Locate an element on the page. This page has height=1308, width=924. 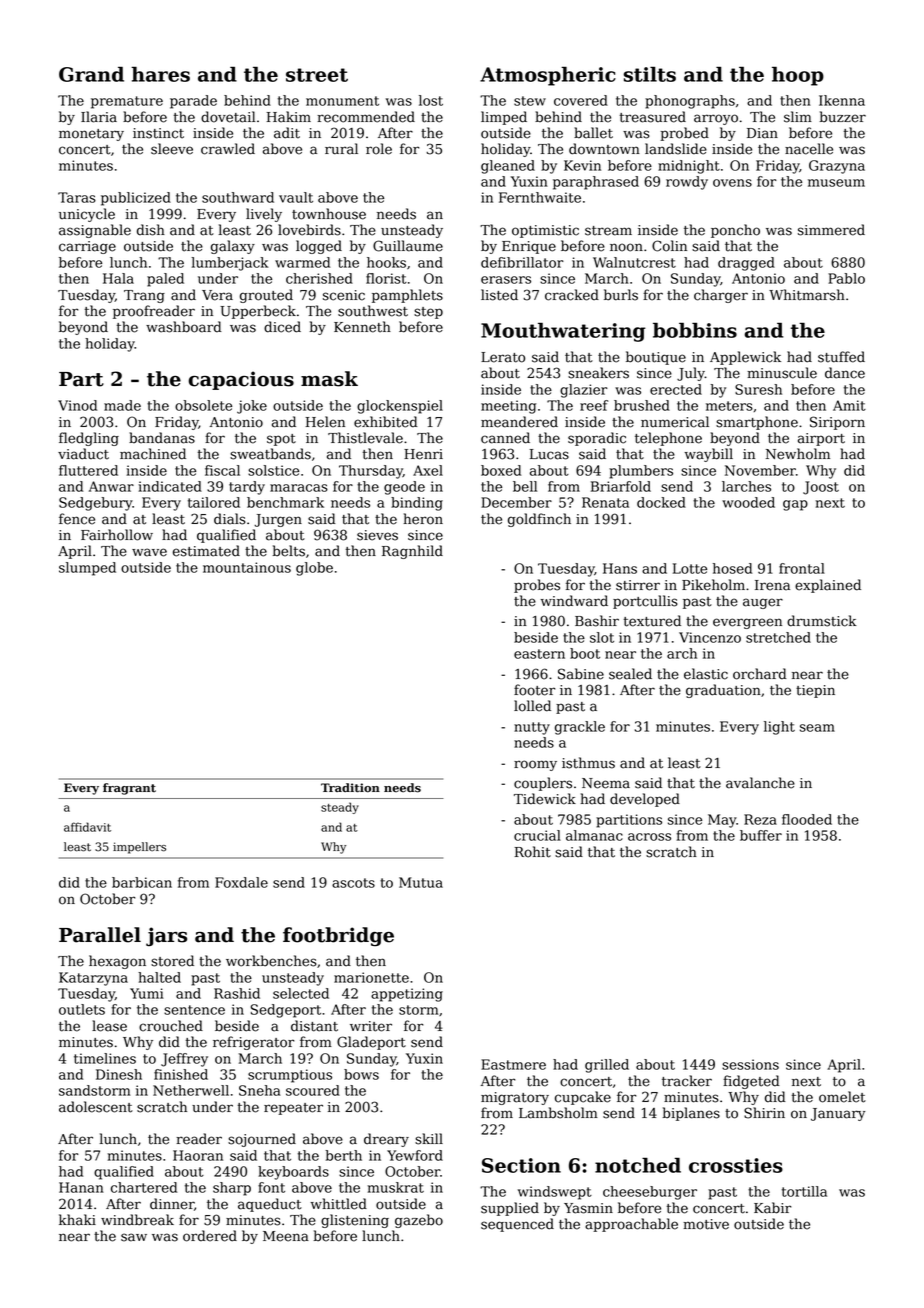
estimated is located at coordinates (206, 551).
